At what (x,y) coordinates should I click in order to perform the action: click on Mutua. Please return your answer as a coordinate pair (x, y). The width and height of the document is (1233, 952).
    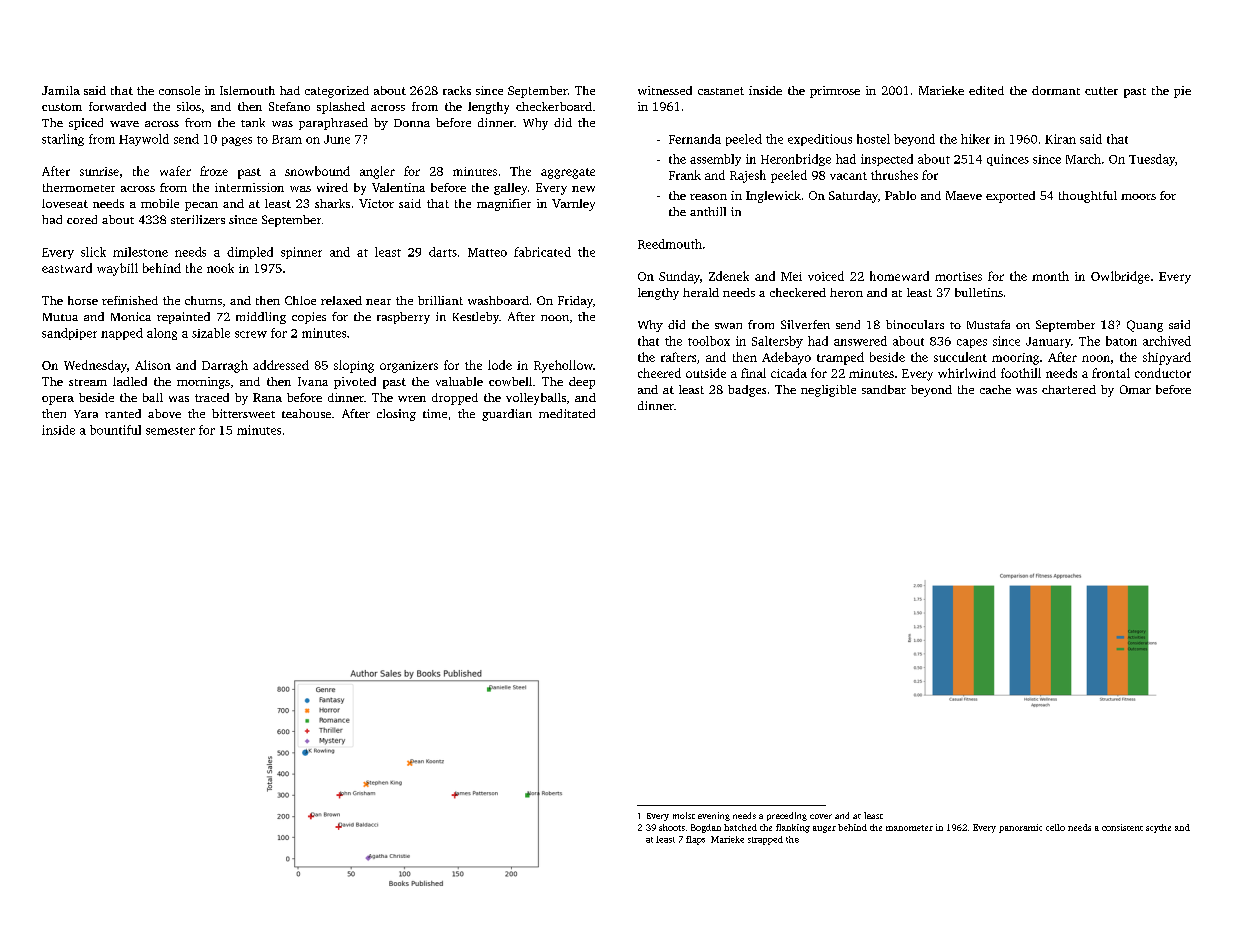
    Looking at the image, I should click on (60, 317).
